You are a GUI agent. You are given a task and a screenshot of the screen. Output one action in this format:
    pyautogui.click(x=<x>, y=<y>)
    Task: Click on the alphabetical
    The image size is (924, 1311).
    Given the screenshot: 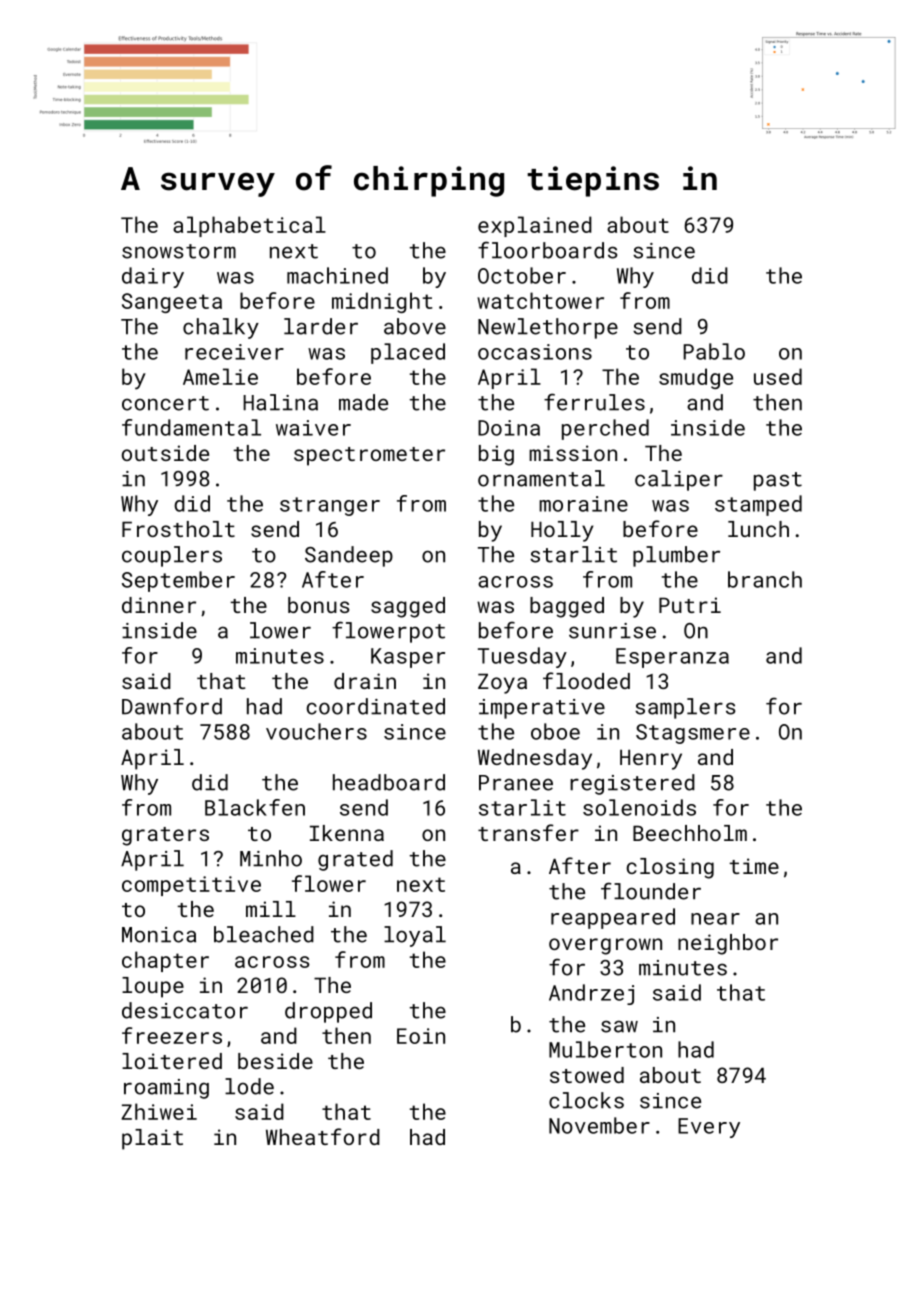 What is the action you would take?
    pyautogui.click(x=249, y=226)
